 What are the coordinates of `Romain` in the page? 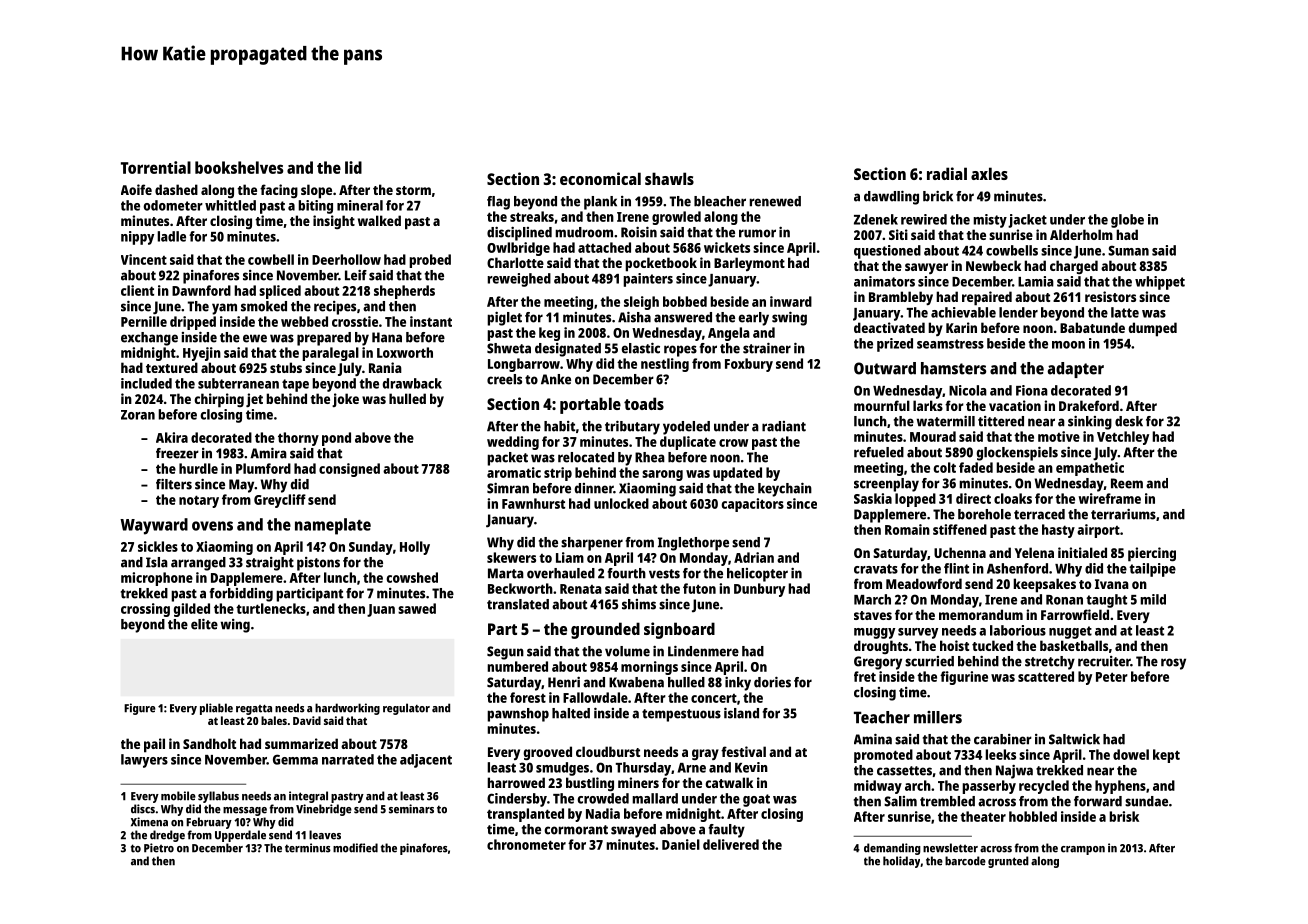 It's located at (907, 529).
